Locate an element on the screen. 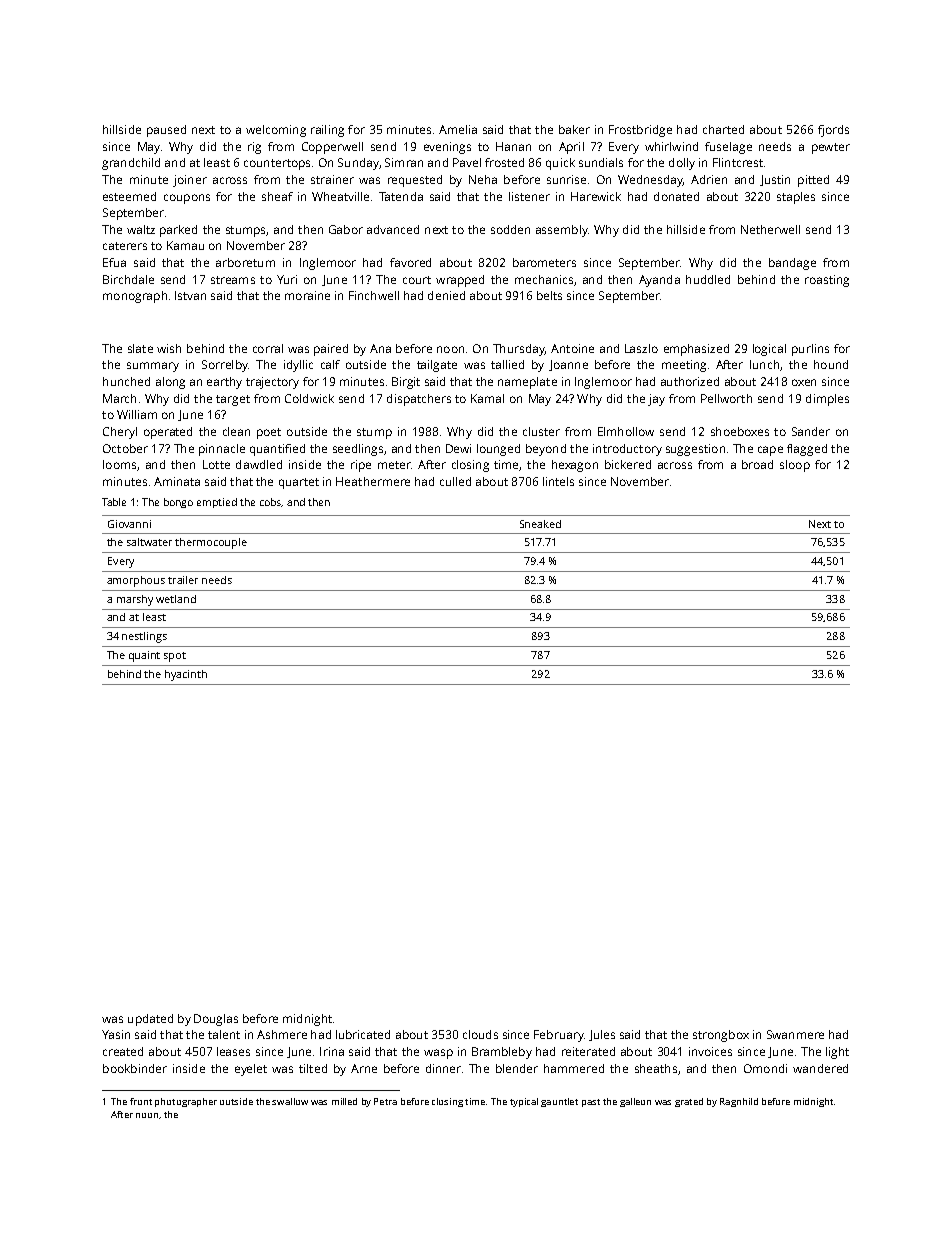 Image resolution: width=952 pixels, height=1233 pixels. countertops is located at coordinates (277, 164).
